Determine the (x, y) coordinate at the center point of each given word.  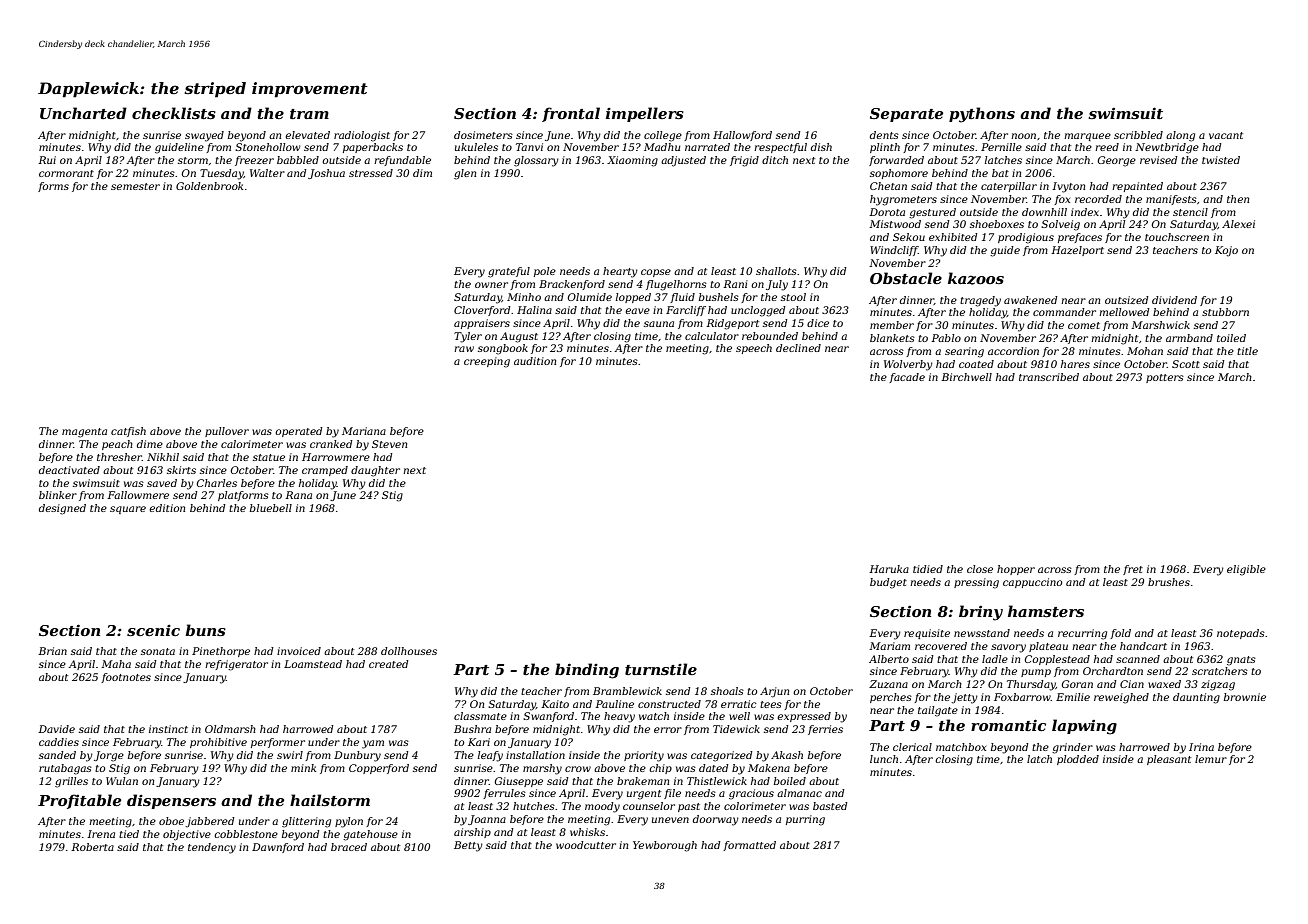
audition (535, 361)
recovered (941, 646)
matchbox (961, 747)
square (128, 510)
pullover (227, 432)
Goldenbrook (209, 186)
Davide (56, 729)
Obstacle (906, 278)
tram (309, 114)
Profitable (79, 801)
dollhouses (409, 651)
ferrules (504, 794)
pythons (982, 115)
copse (656, 273)
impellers (645, 114)
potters (1165, 378)
